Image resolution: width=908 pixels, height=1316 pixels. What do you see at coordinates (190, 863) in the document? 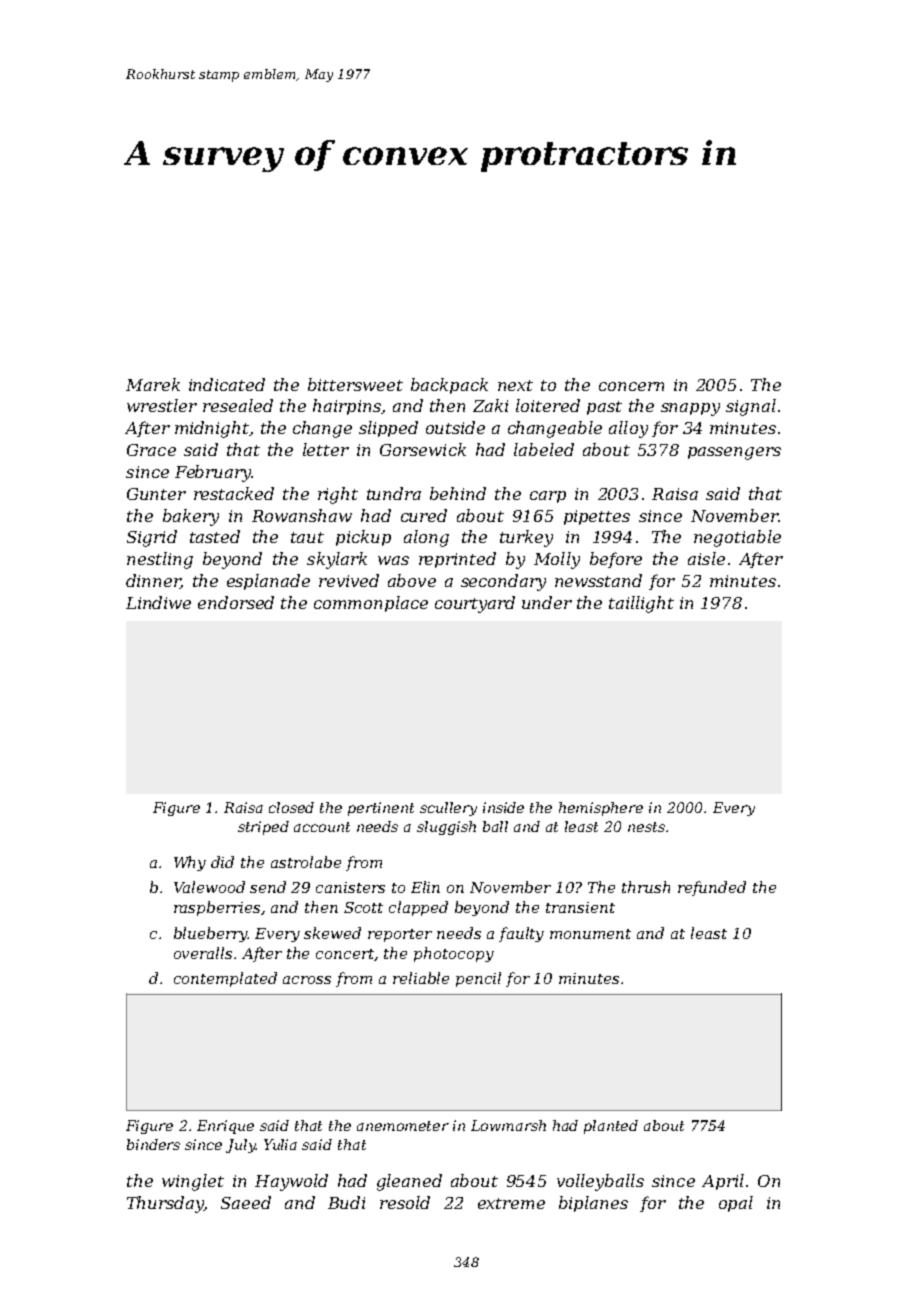
I see `Why` at bounding box center [190, 863].
